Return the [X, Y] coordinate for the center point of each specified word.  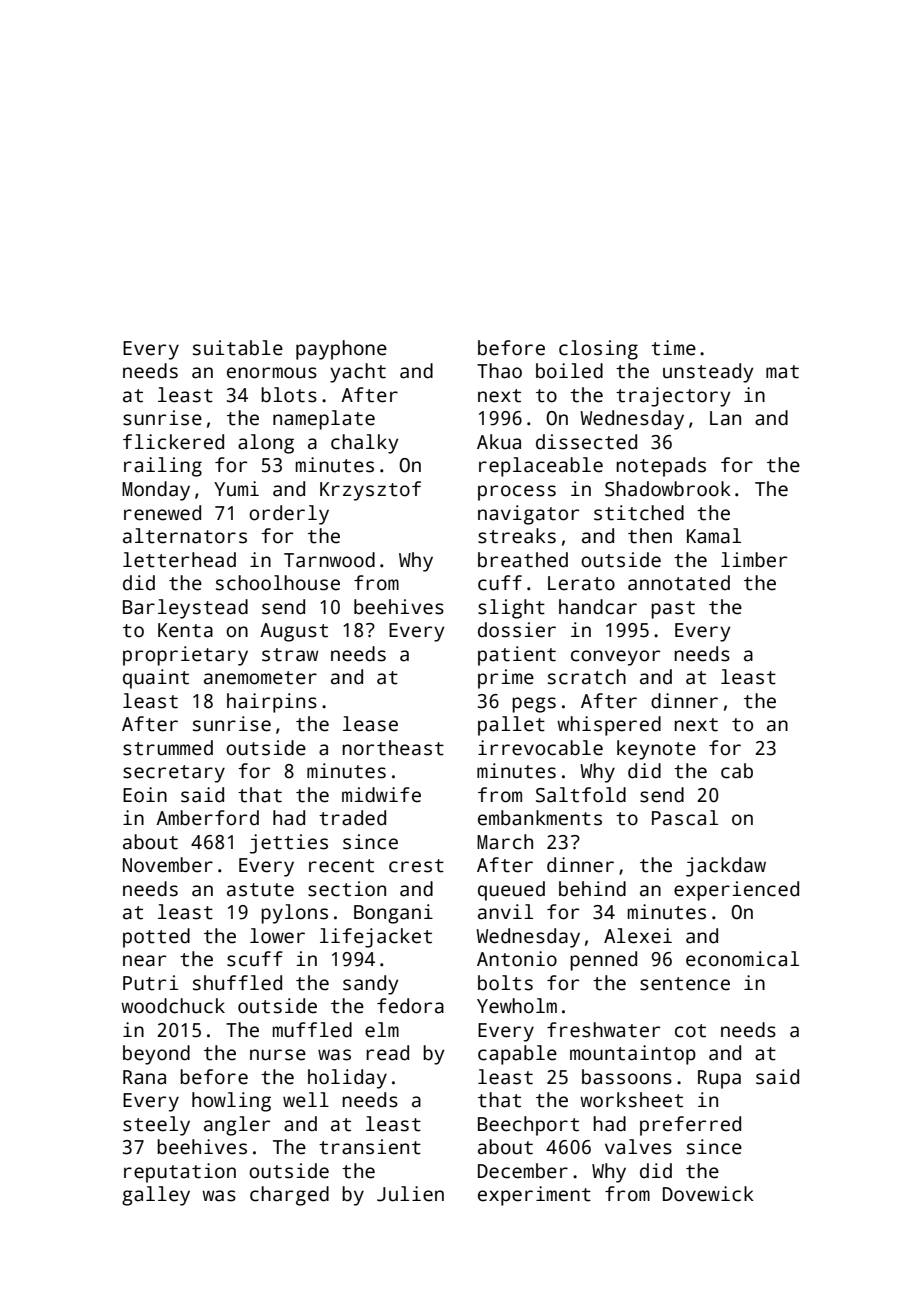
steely [156, 1126]
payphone [341, 350]
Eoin [145, 795]
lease [370, 724]
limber [754, 560]
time [673, 348]
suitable [238, 348]
